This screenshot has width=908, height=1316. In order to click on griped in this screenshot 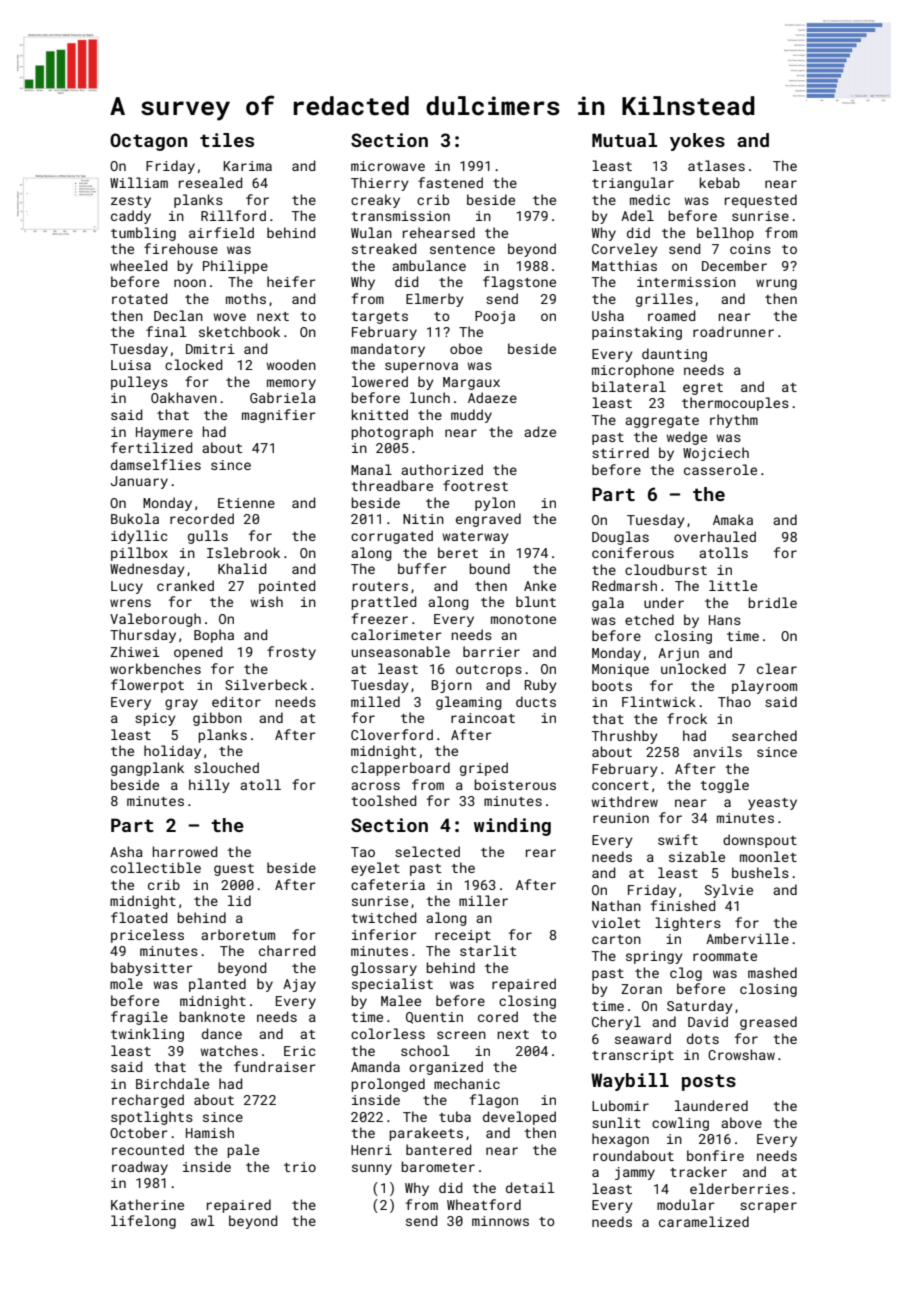, I will do `click(484, 769)`.
